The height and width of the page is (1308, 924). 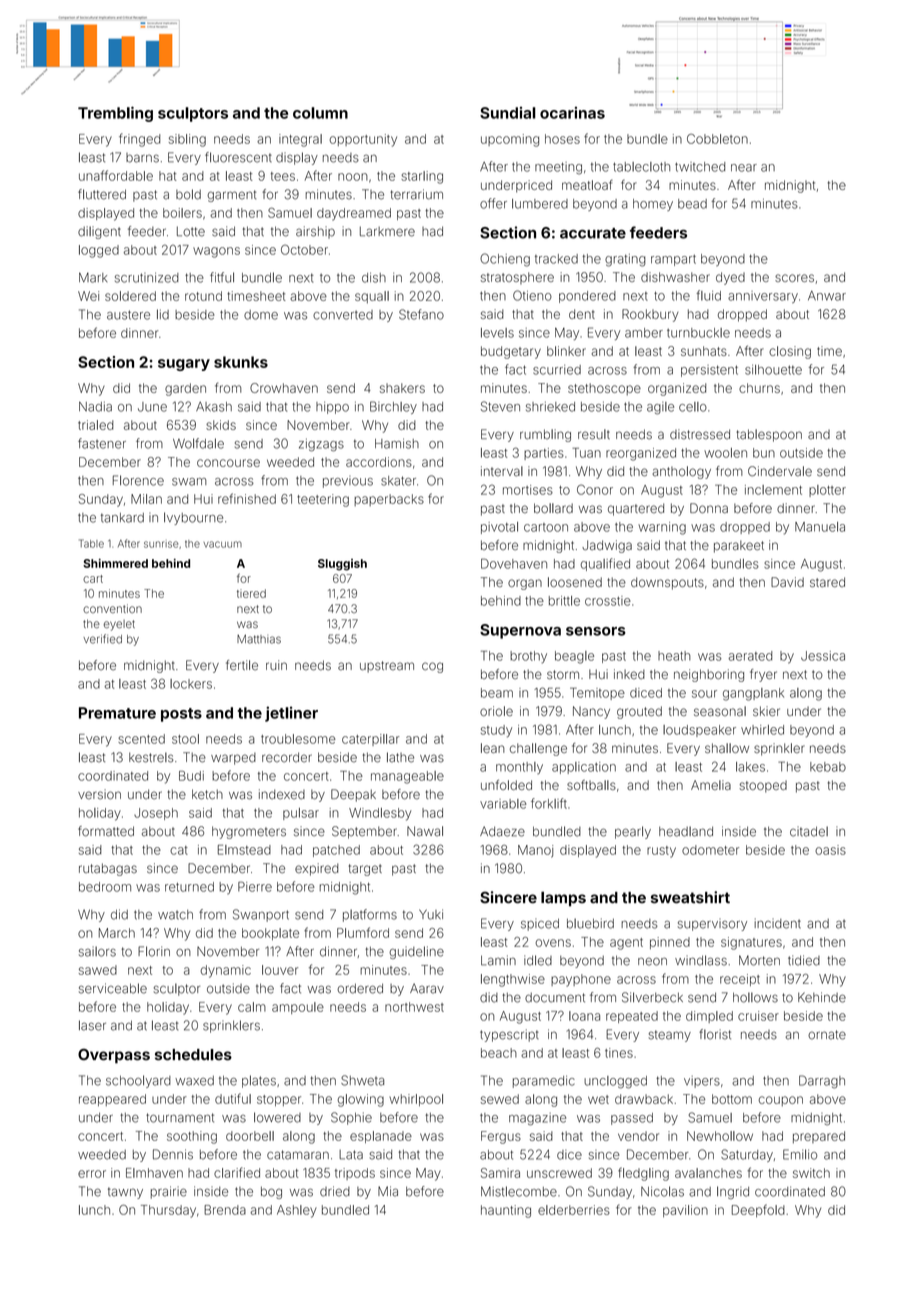 What do you see at coordinates (717, 139) in the page?
I see `Cobbleton` at bounding box center [717, 139].
